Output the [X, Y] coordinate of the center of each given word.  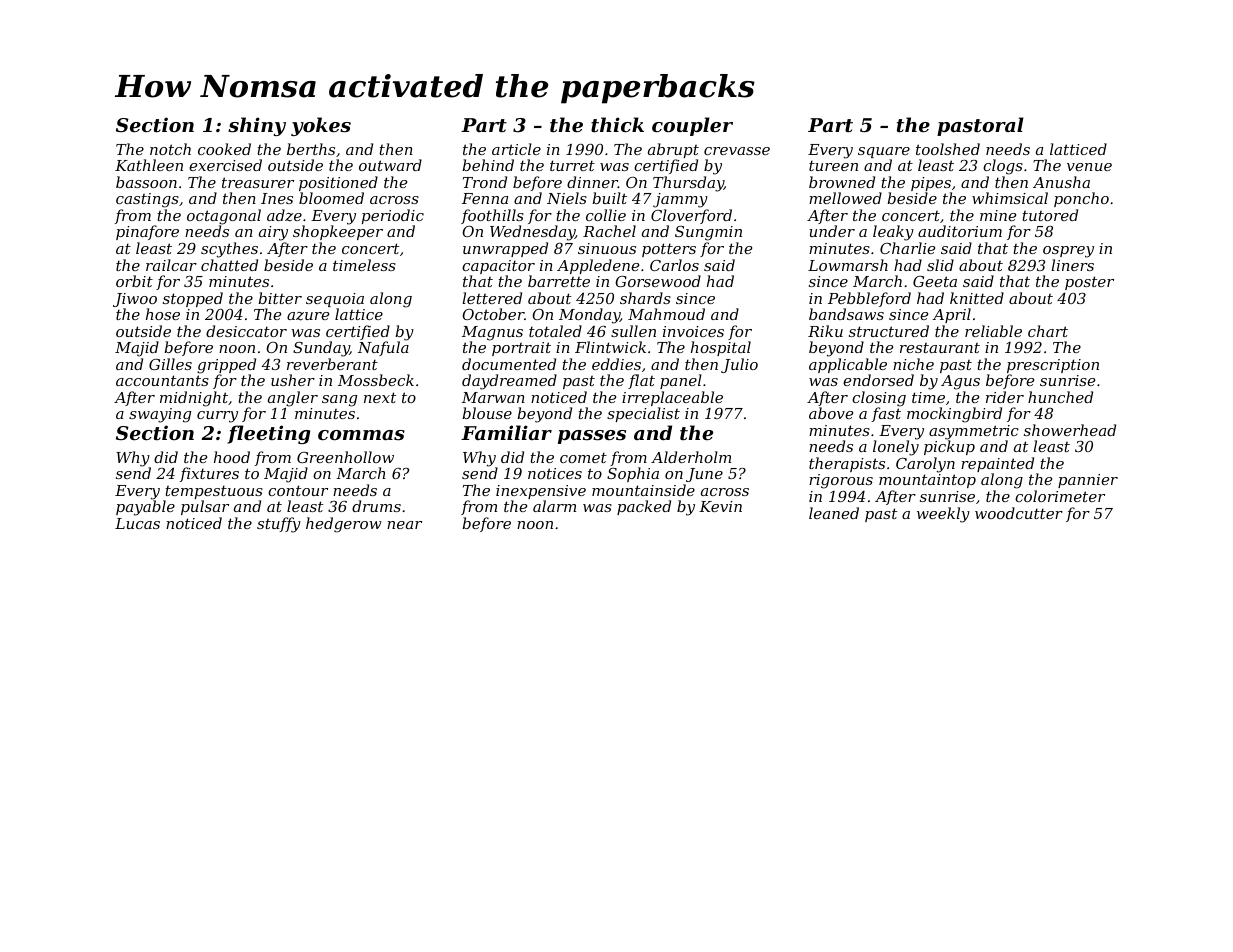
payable [145, 508]
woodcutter [1019, 513]
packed [644, 507]
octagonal [224, 217]
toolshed [948, 149]
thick [617, 125]
